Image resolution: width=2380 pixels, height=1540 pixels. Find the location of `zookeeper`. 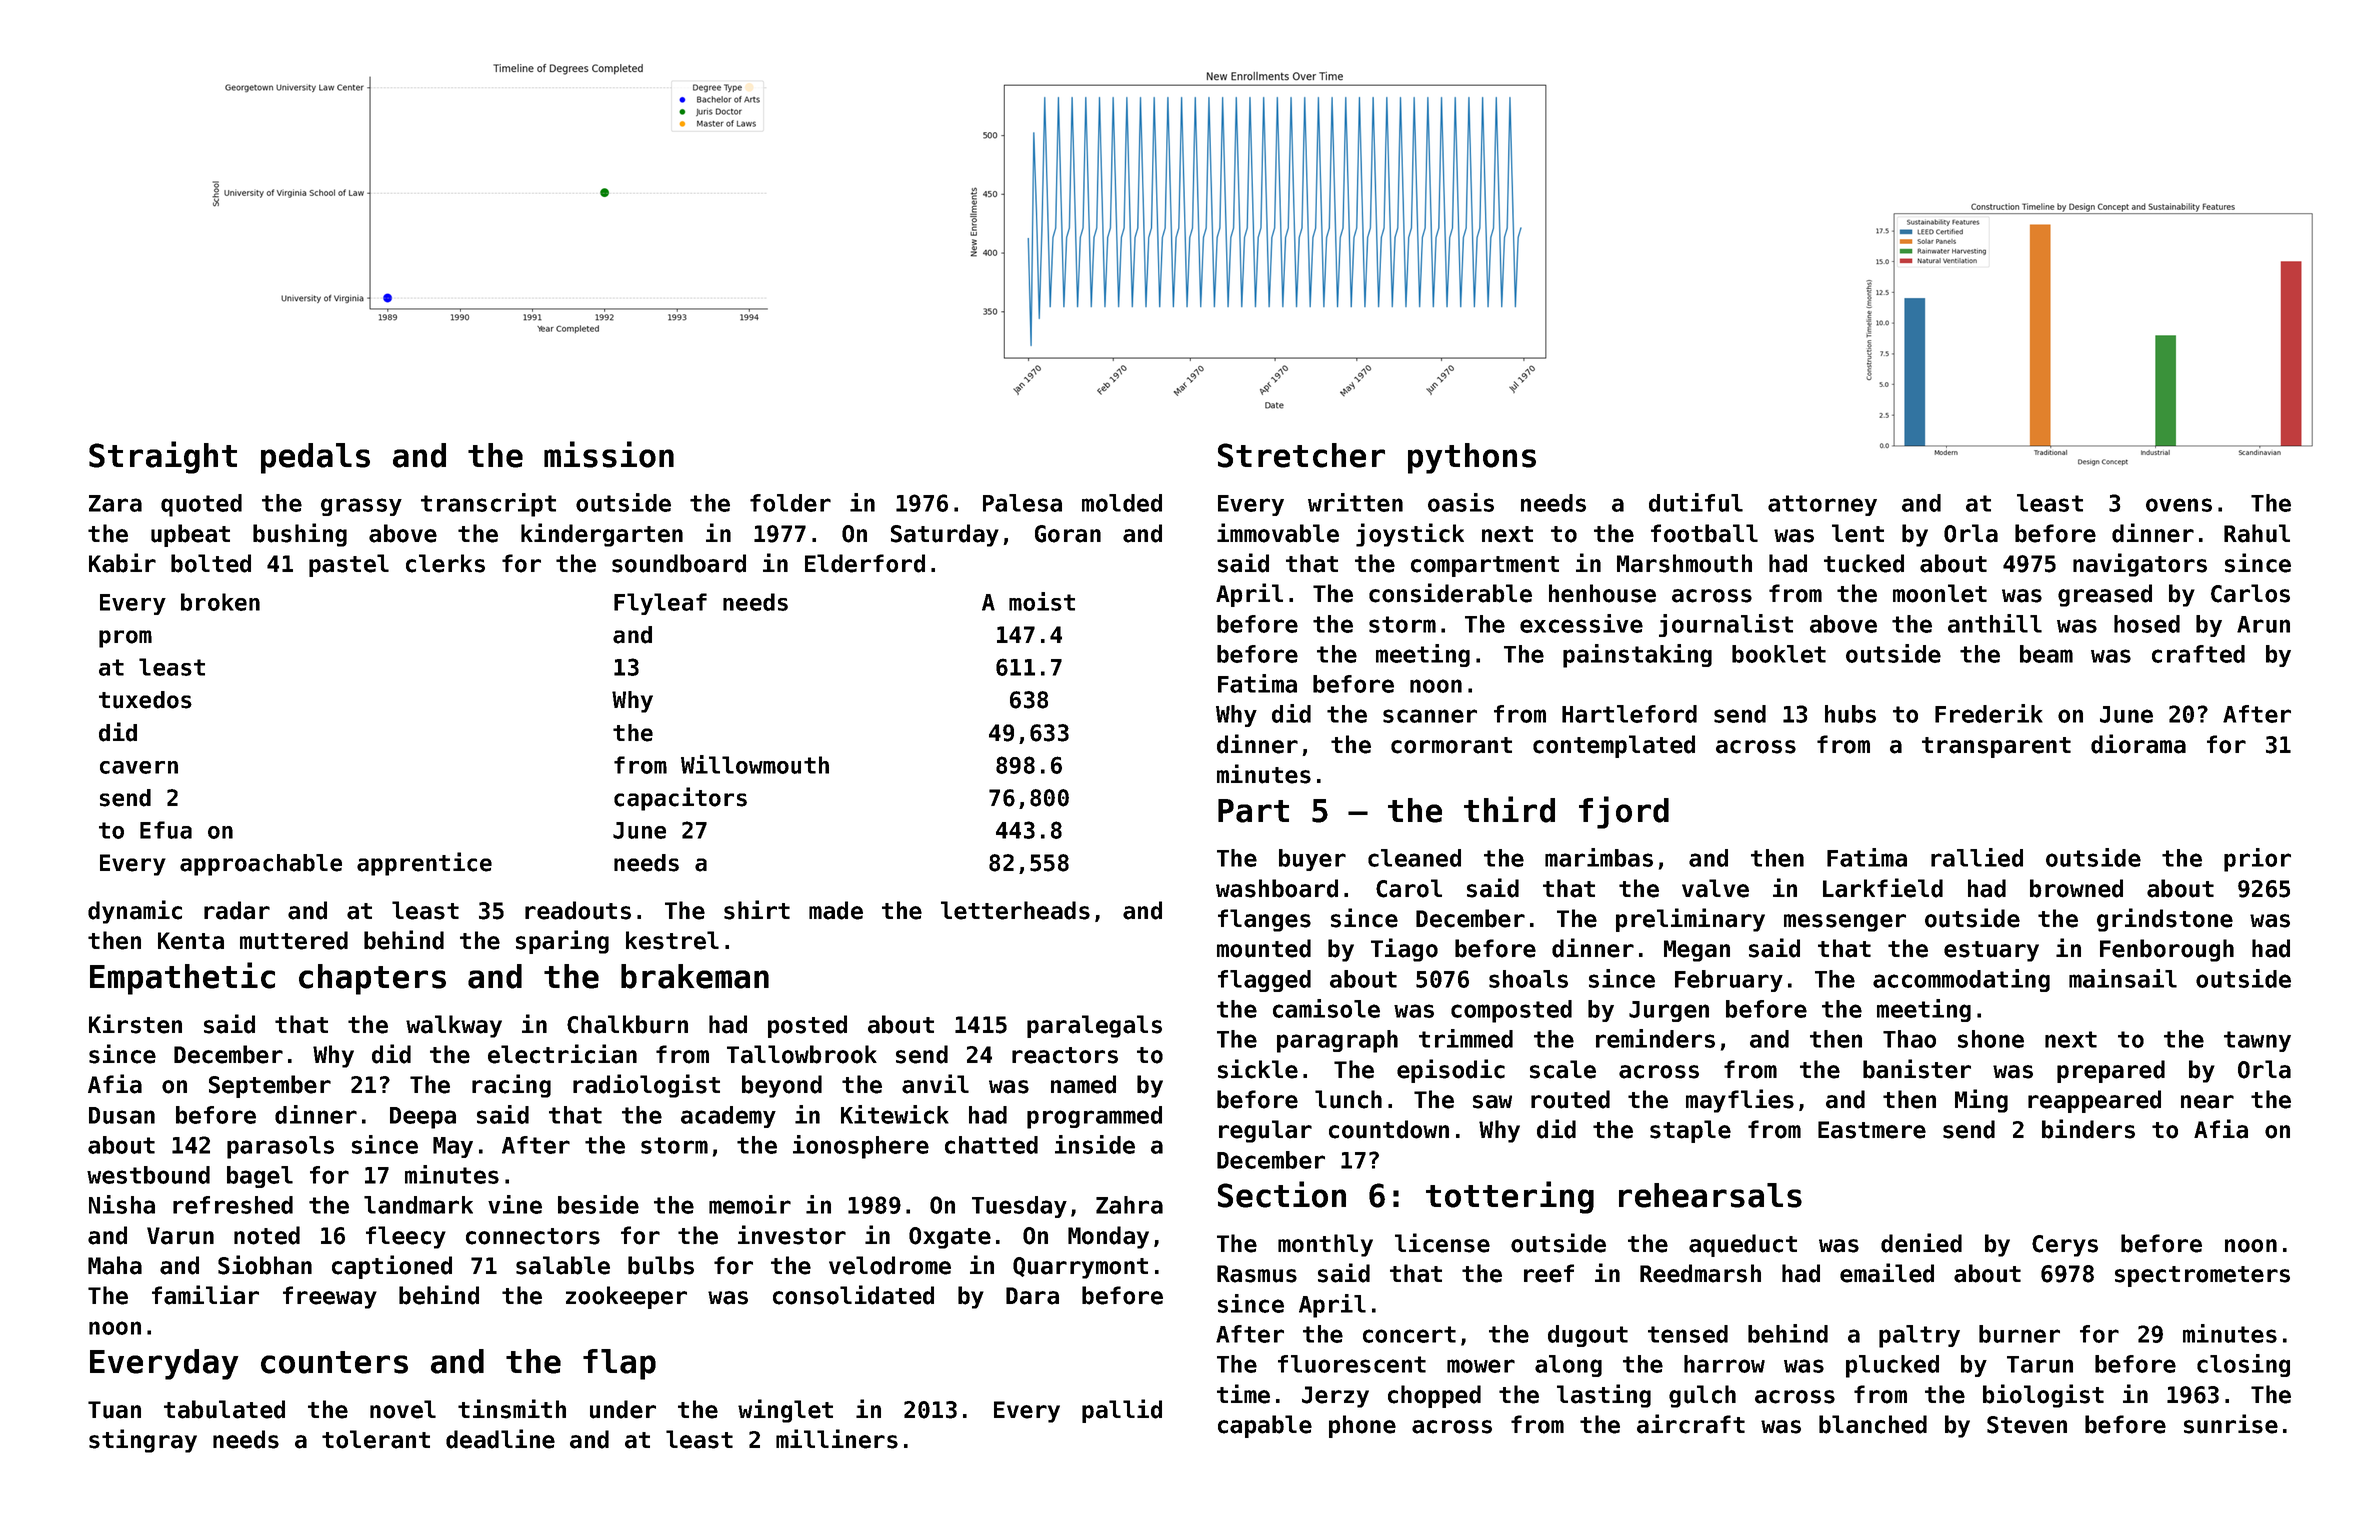

zookeeper is located at coordinates (626, 1297).
